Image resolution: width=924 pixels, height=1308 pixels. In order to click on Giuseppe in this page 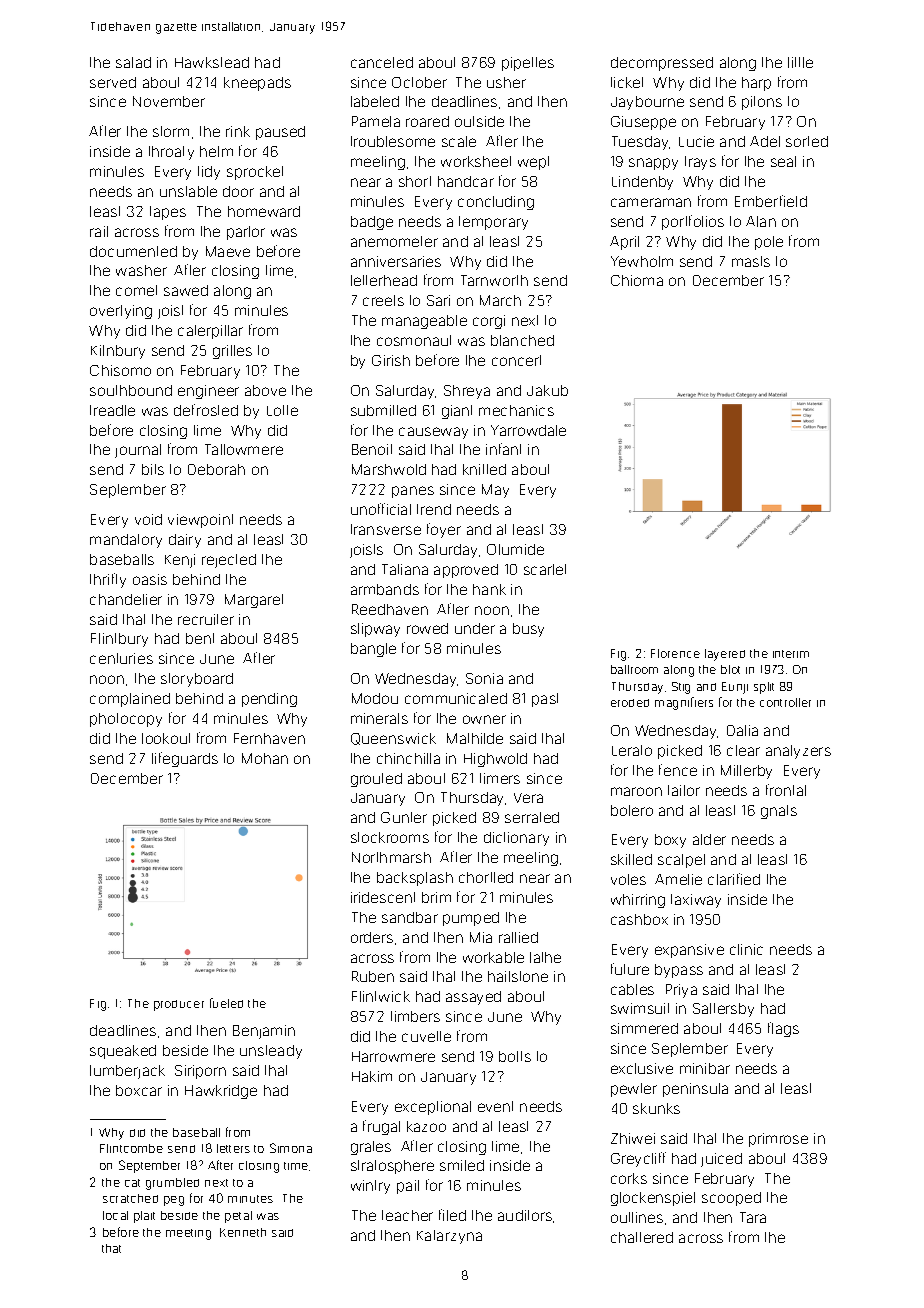, I will do `click(643, 123)`.
